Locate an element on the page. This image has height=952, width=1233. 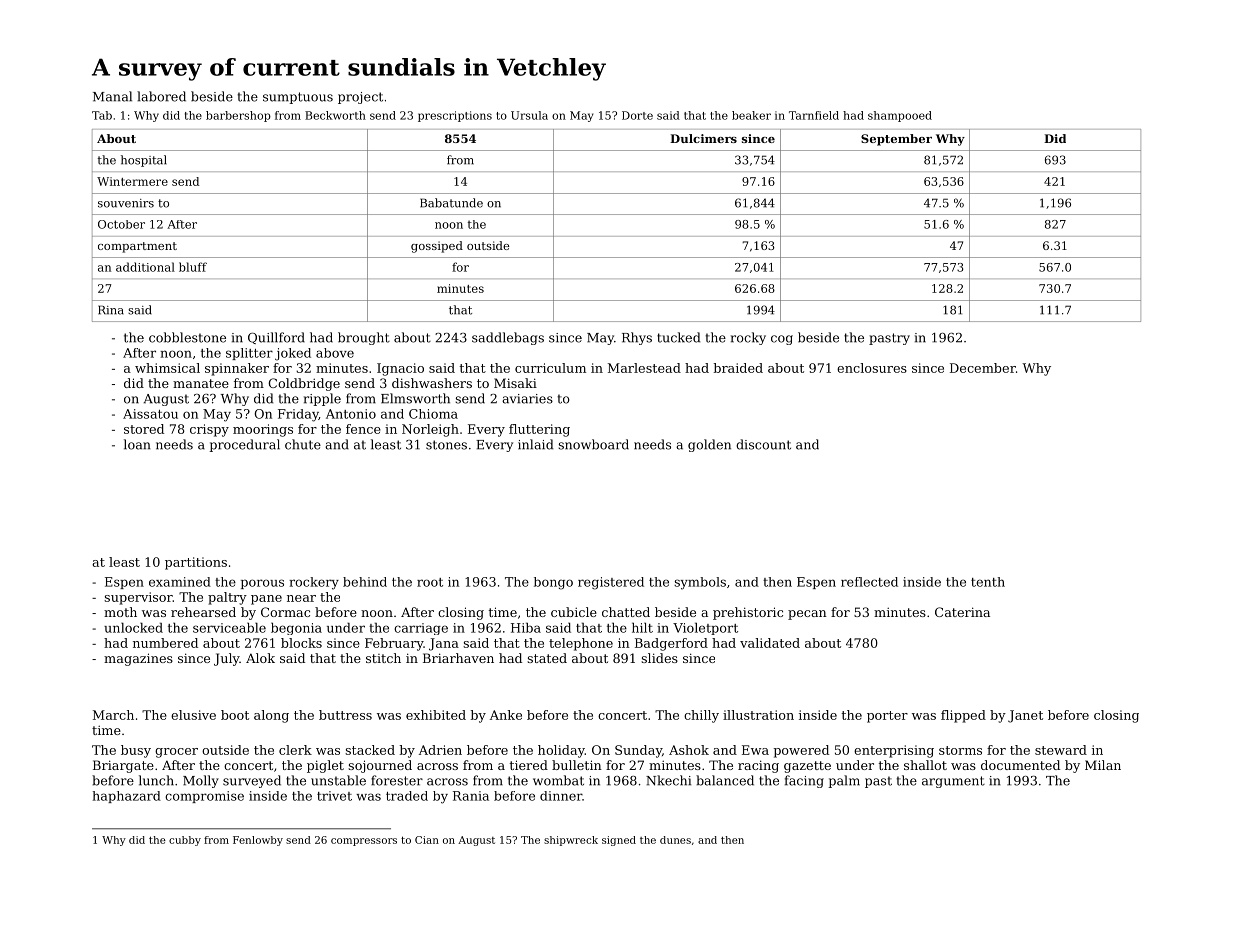
hospital is located at coordinates (144, 161).
